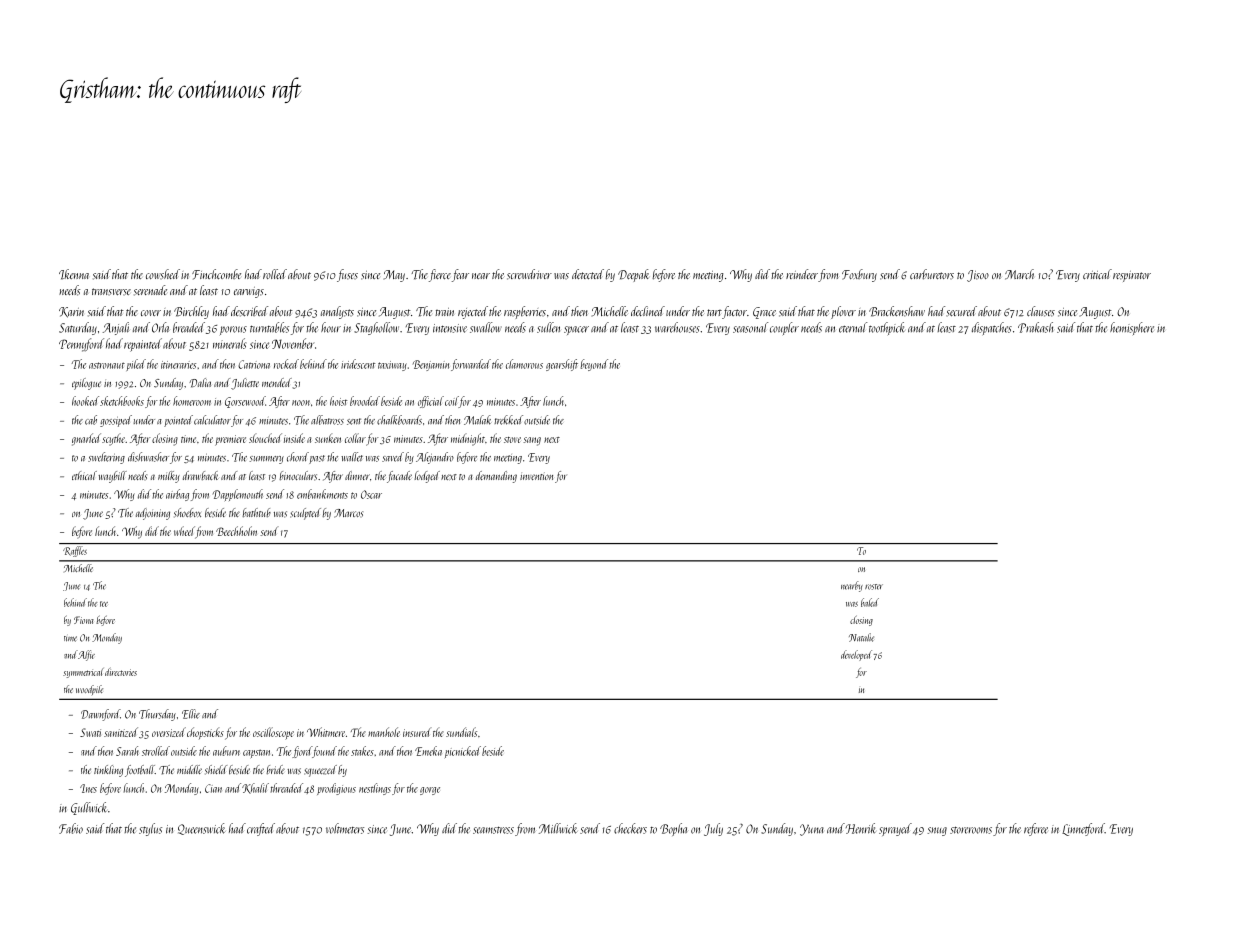 This screenshot has width=1233, height=952. I want to click on premiere, so click(230, 440).
